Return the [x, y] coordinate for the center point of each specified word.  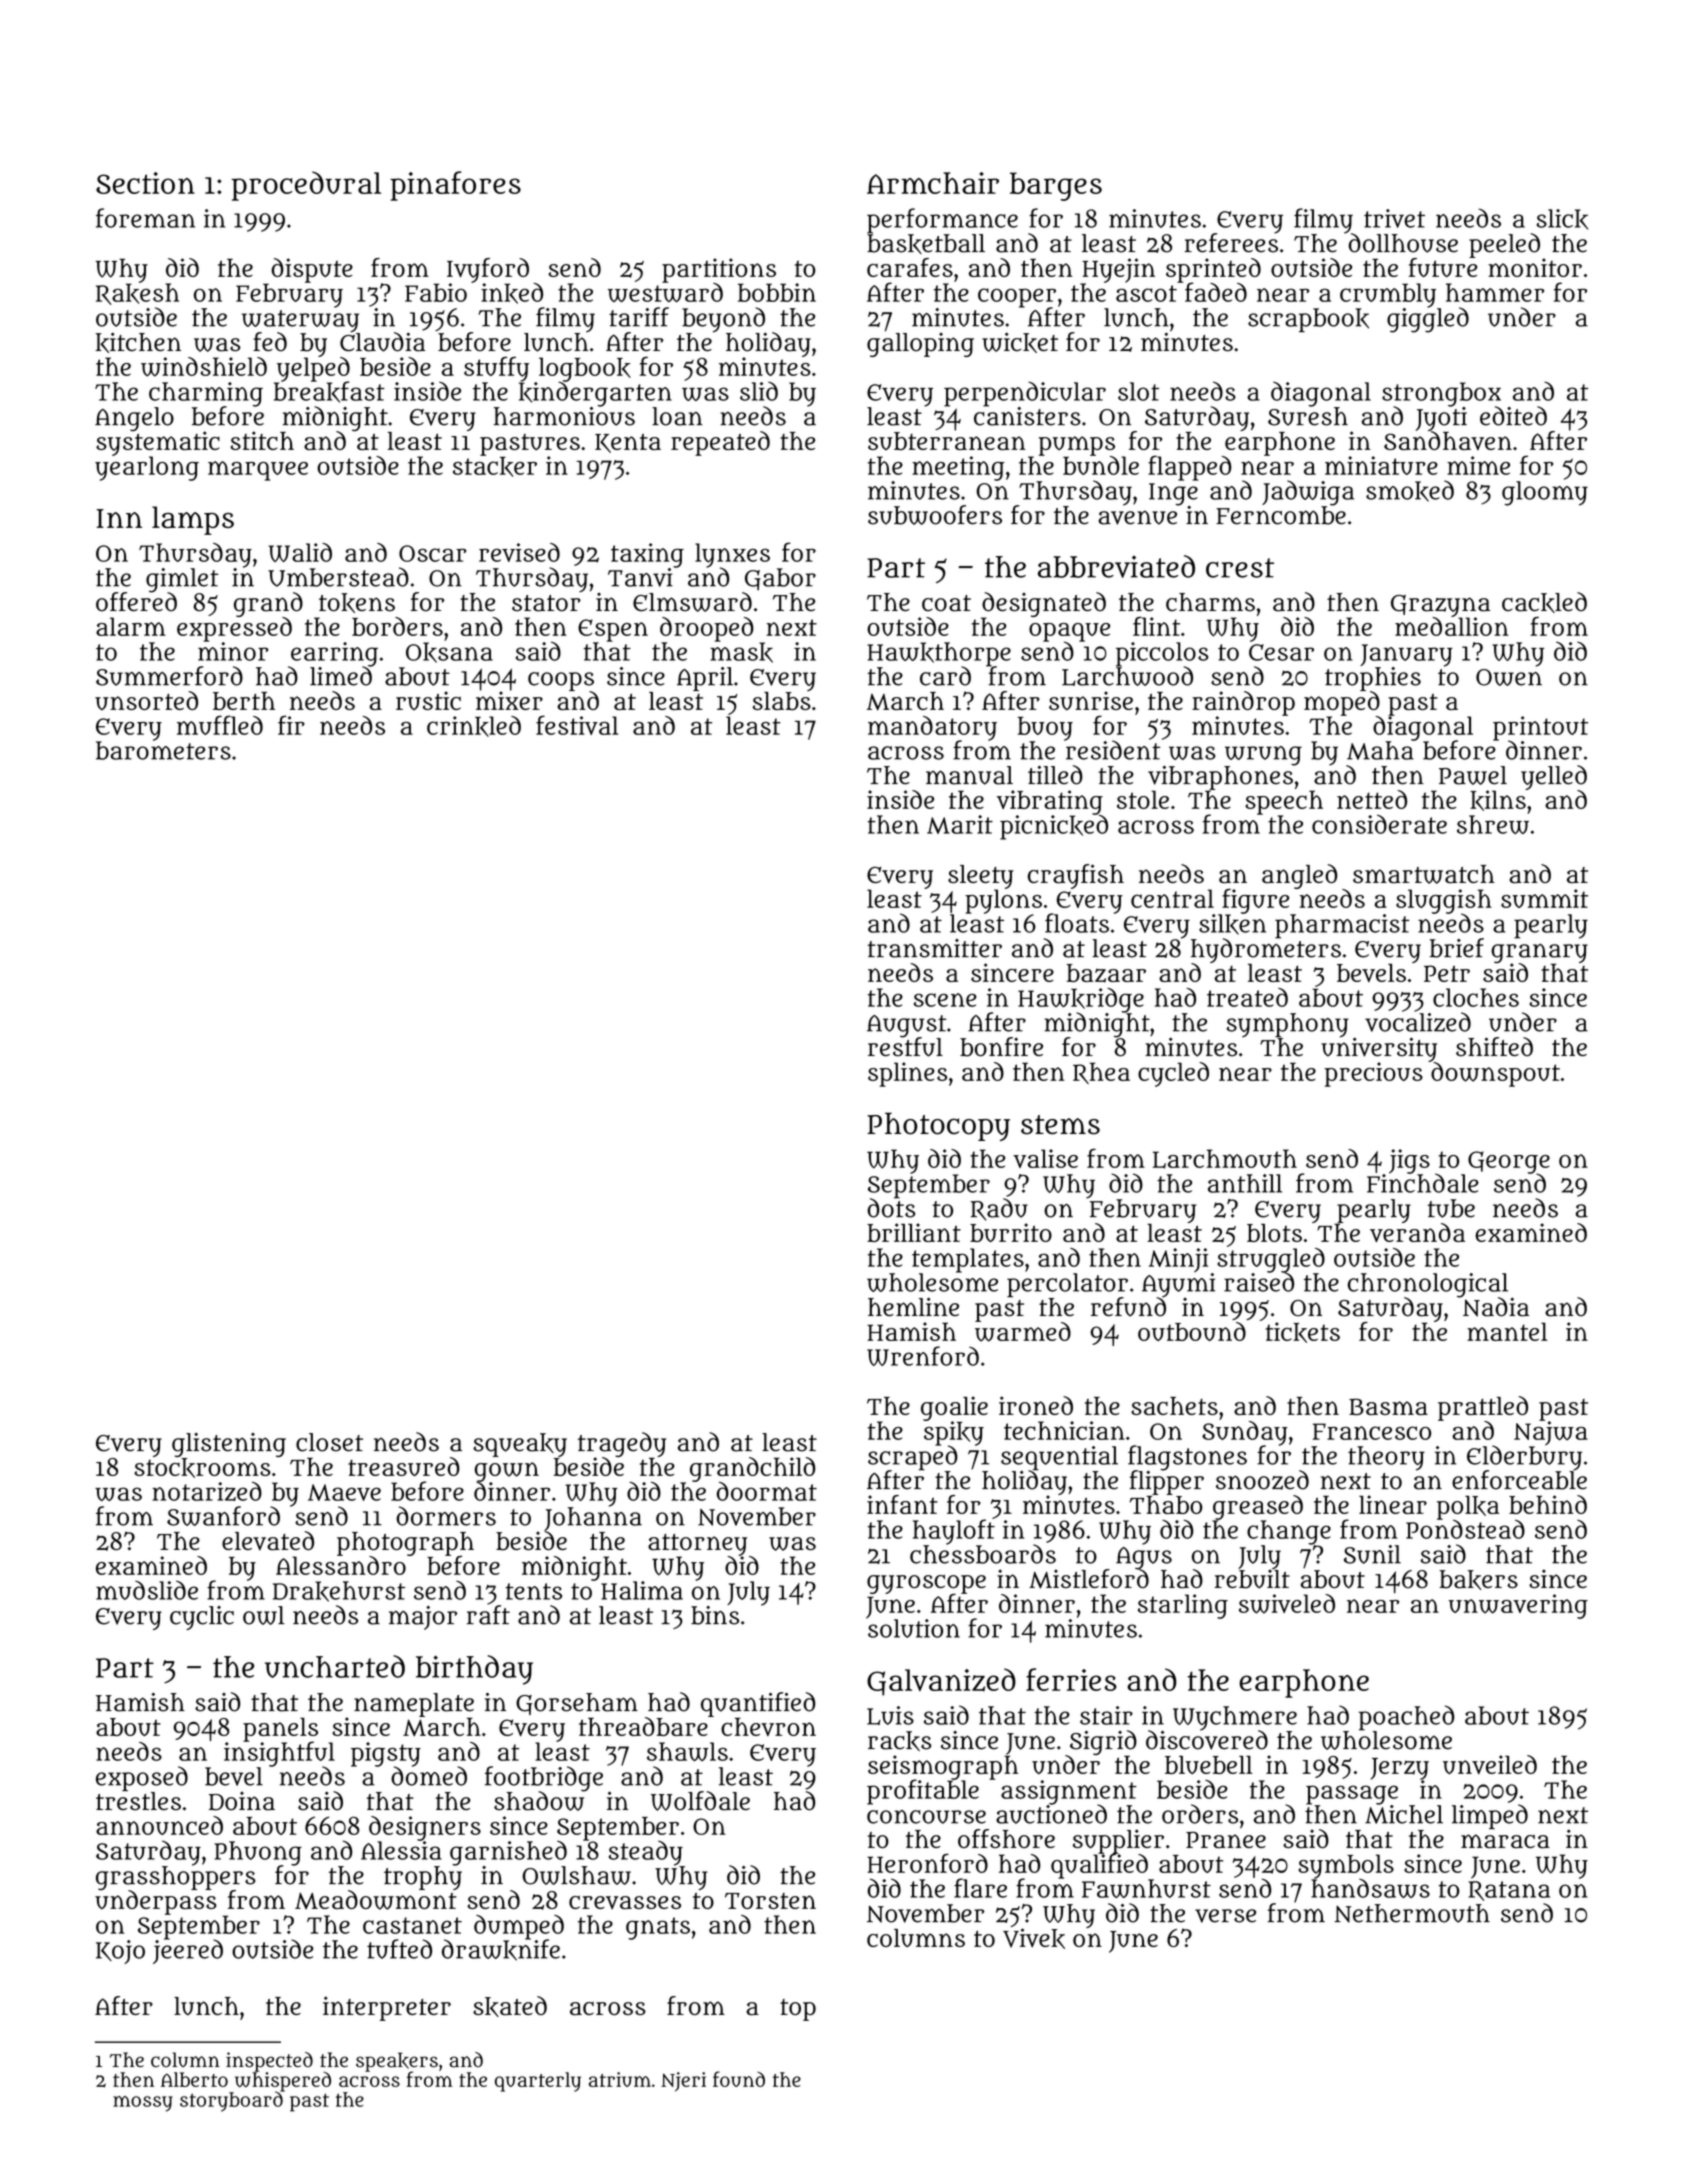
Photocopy [938, 1126]
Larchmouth [1225, 1159]
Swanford [223, 1516]
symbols [1346, 1866]
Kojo [120, 1952]
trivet [1394, 218]
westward [665, 292]
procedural [306, 186]
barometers [163, 750]
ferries [1071, 1679]
